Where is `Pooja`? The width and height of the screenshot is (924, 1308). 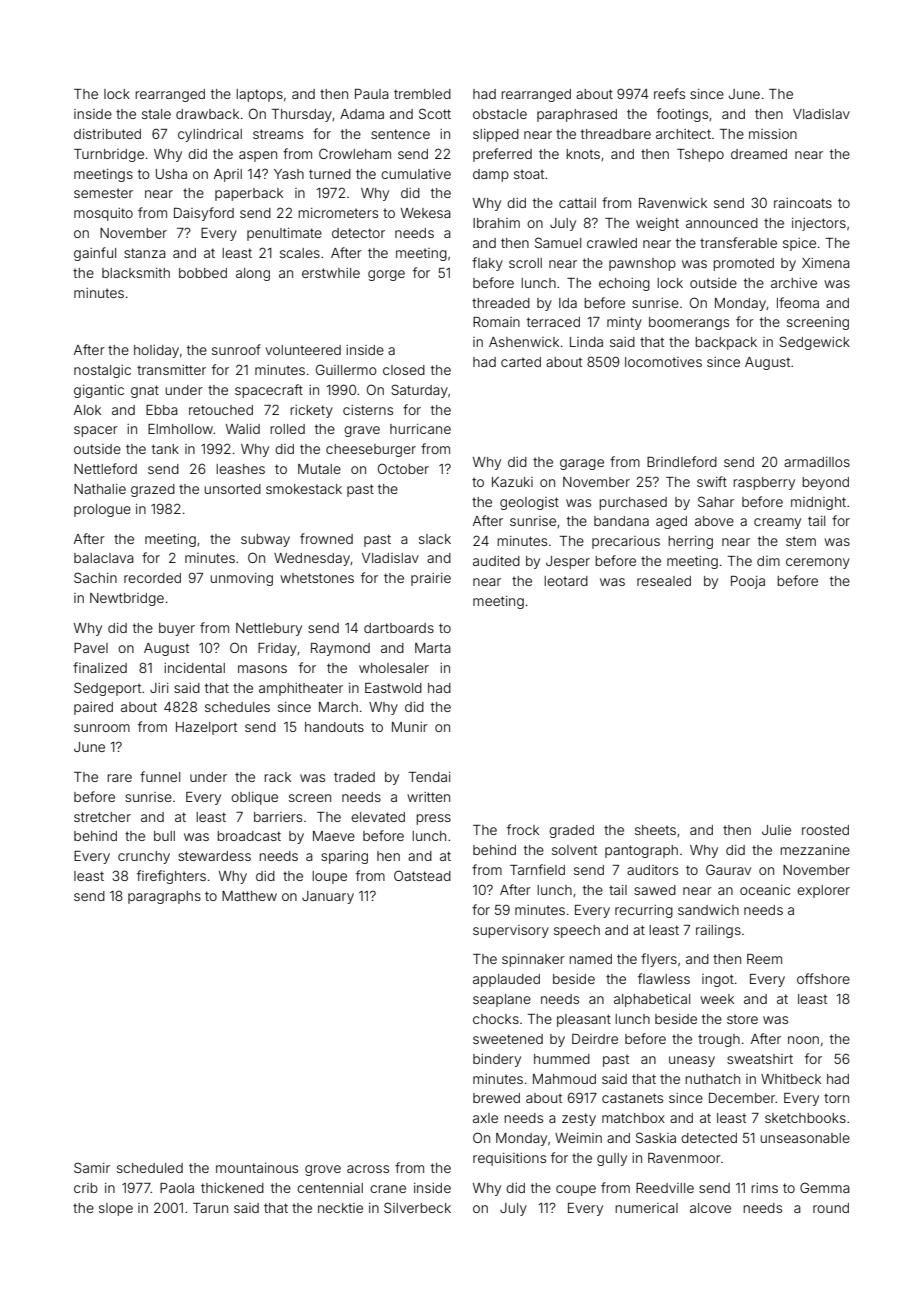 Pooja is located at coordinates (748, 582).
